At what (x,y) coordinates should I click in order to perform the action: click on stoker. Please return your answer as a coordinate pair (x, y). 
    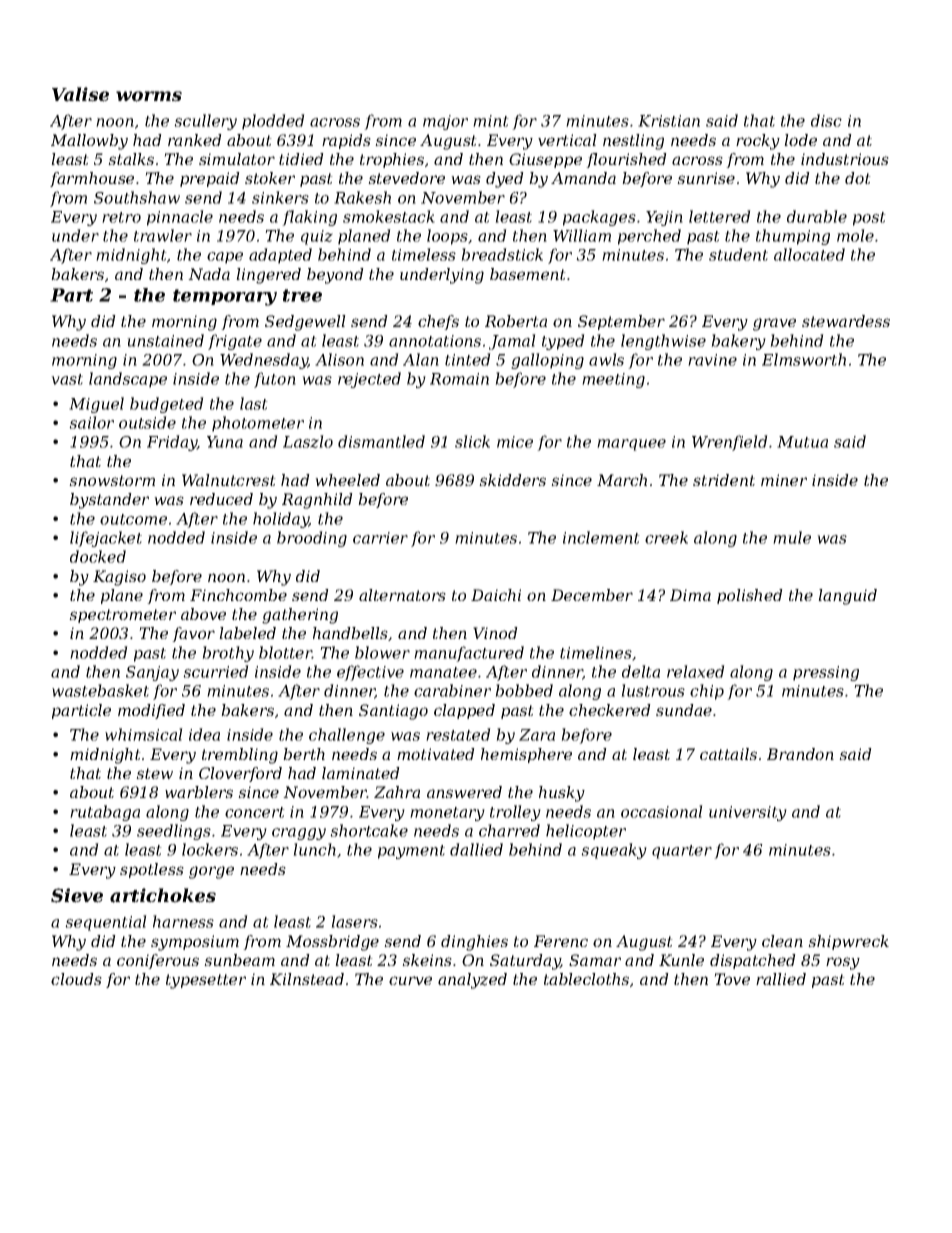
    Looking at the image, I should click on (270, 178).
